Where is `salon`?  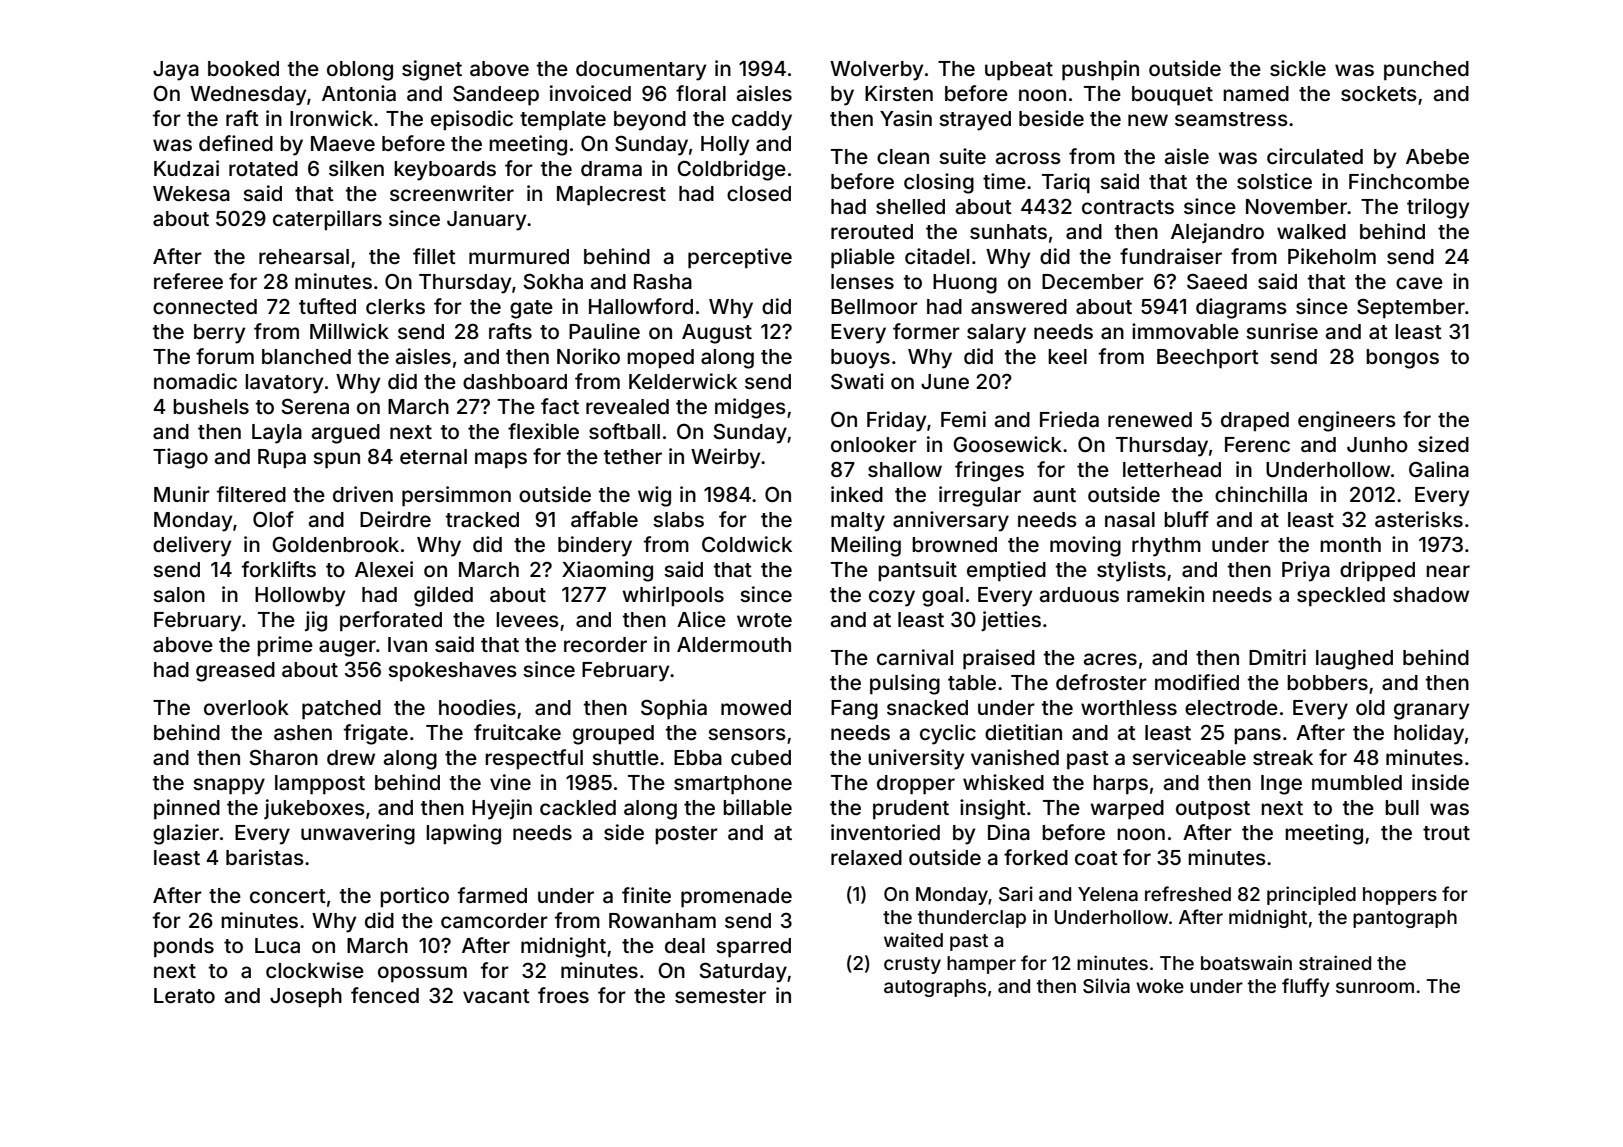
salon is located at coordinates (179, 594).
